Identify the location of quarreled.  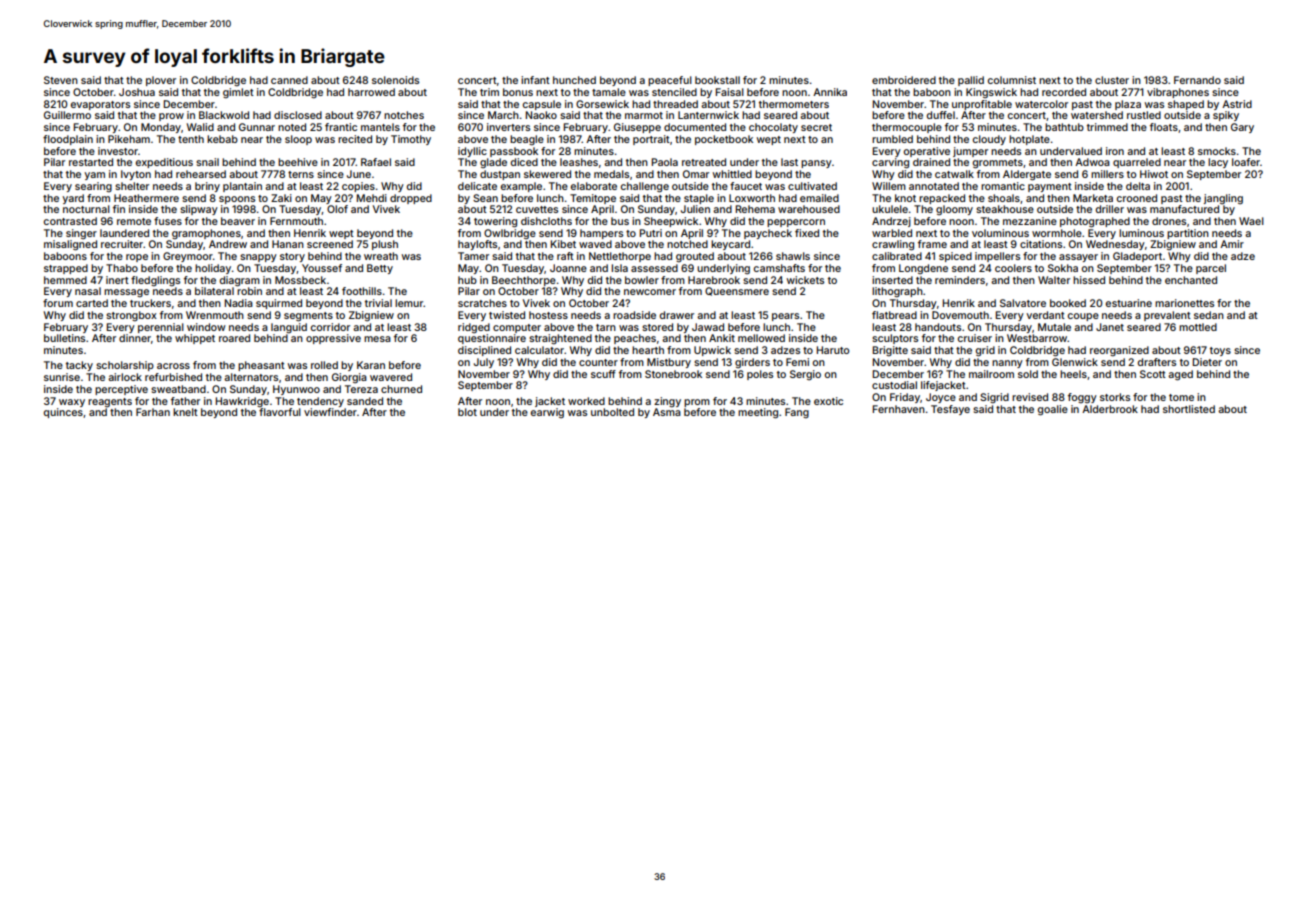
(1137, 163).
